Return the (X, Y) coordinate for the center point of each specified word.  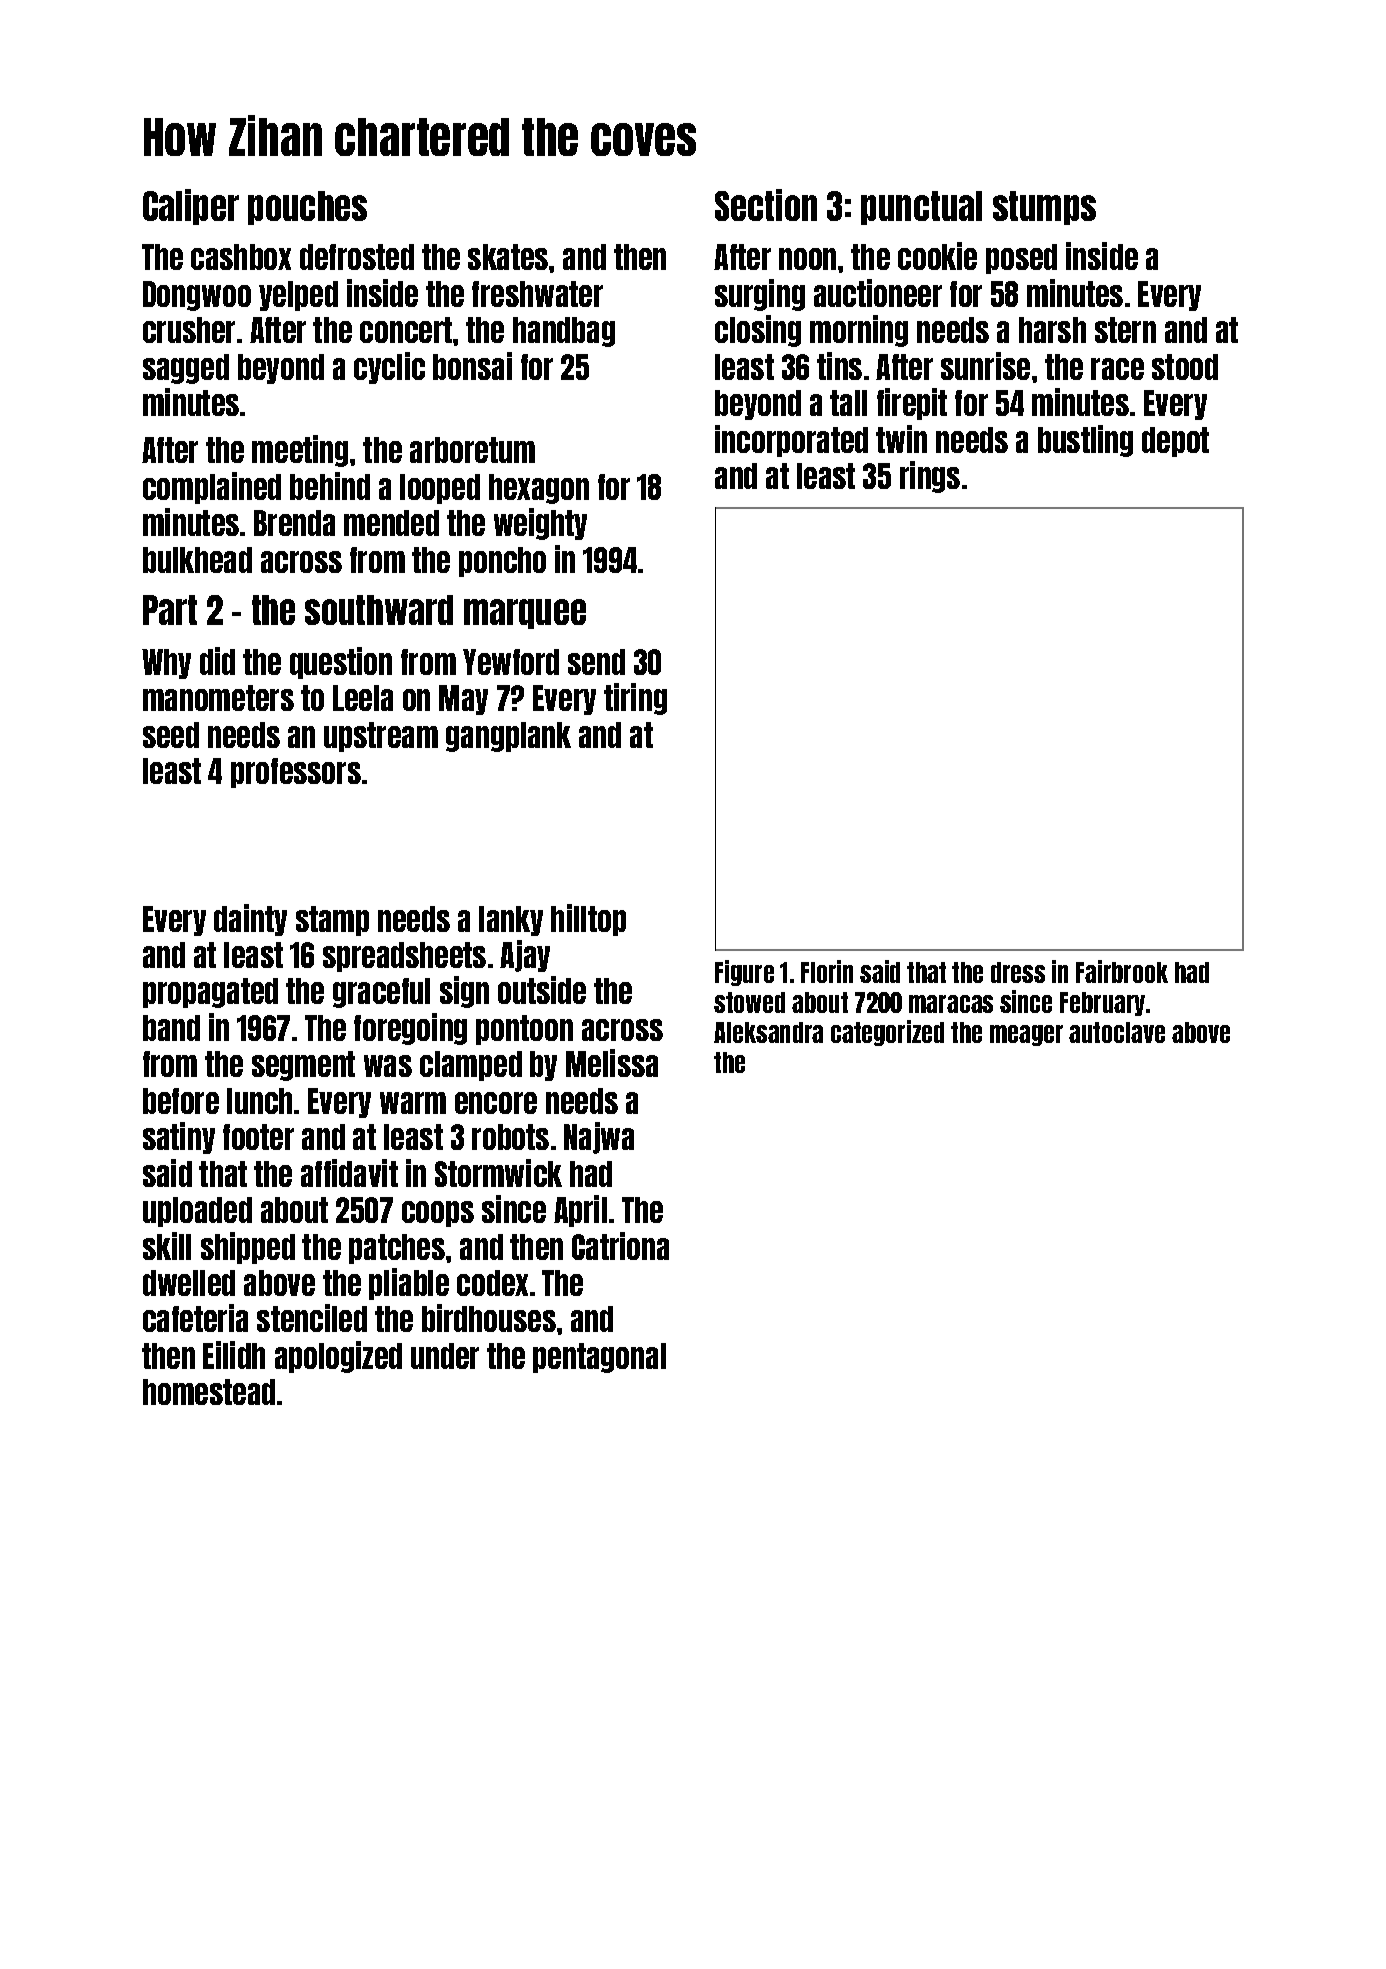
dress (1018, 972)
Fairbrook (1122, 971)
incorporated (791, 441)
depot (1175, 442)
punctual (921, 208)
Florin (827, 971)
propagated (210, 993)
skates (508, 257)
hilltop (588, 920)
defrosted (357, 257)
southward (379, 610)
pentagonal (599, 1358)
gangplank (508, 737)
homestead (209, 1392)
